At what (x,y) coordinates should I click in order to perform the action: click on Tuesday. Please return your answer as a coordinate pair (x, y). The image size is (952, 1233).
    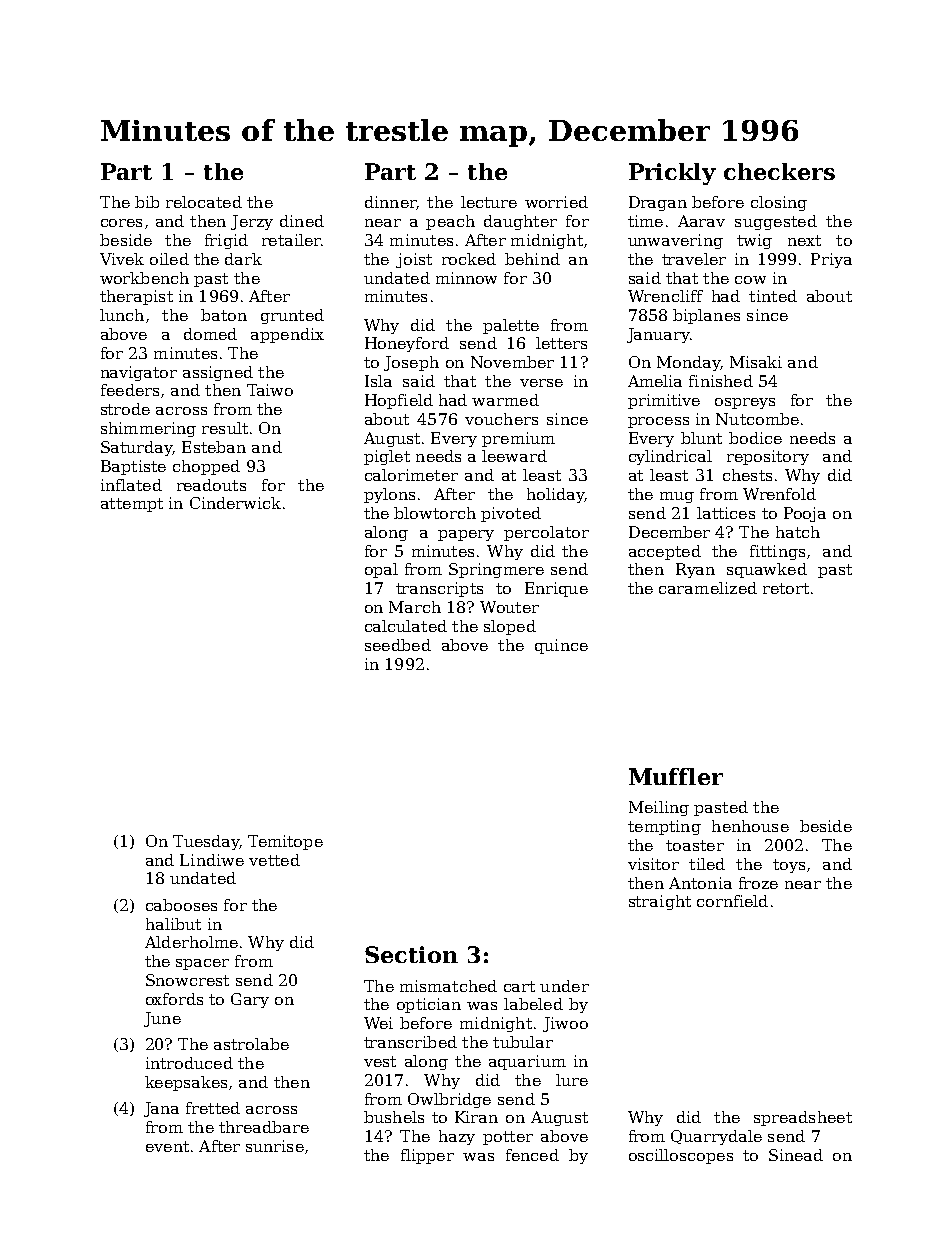
    Looking at the image, I should click on (206, 842).
